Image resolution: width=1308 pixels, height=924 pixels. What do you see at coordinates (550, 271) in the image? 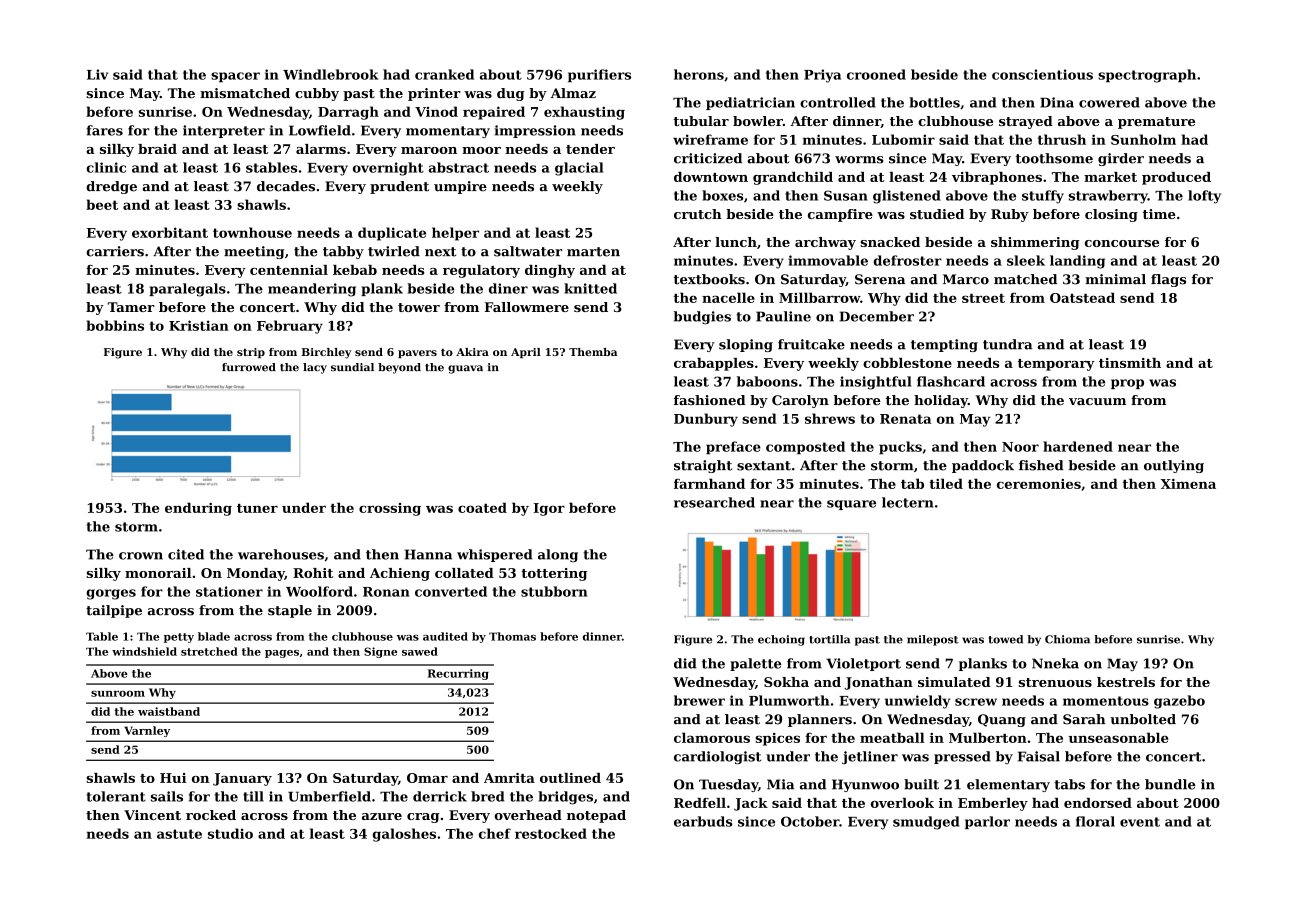
I see `dinghy` at bounding box center [550, 271].
